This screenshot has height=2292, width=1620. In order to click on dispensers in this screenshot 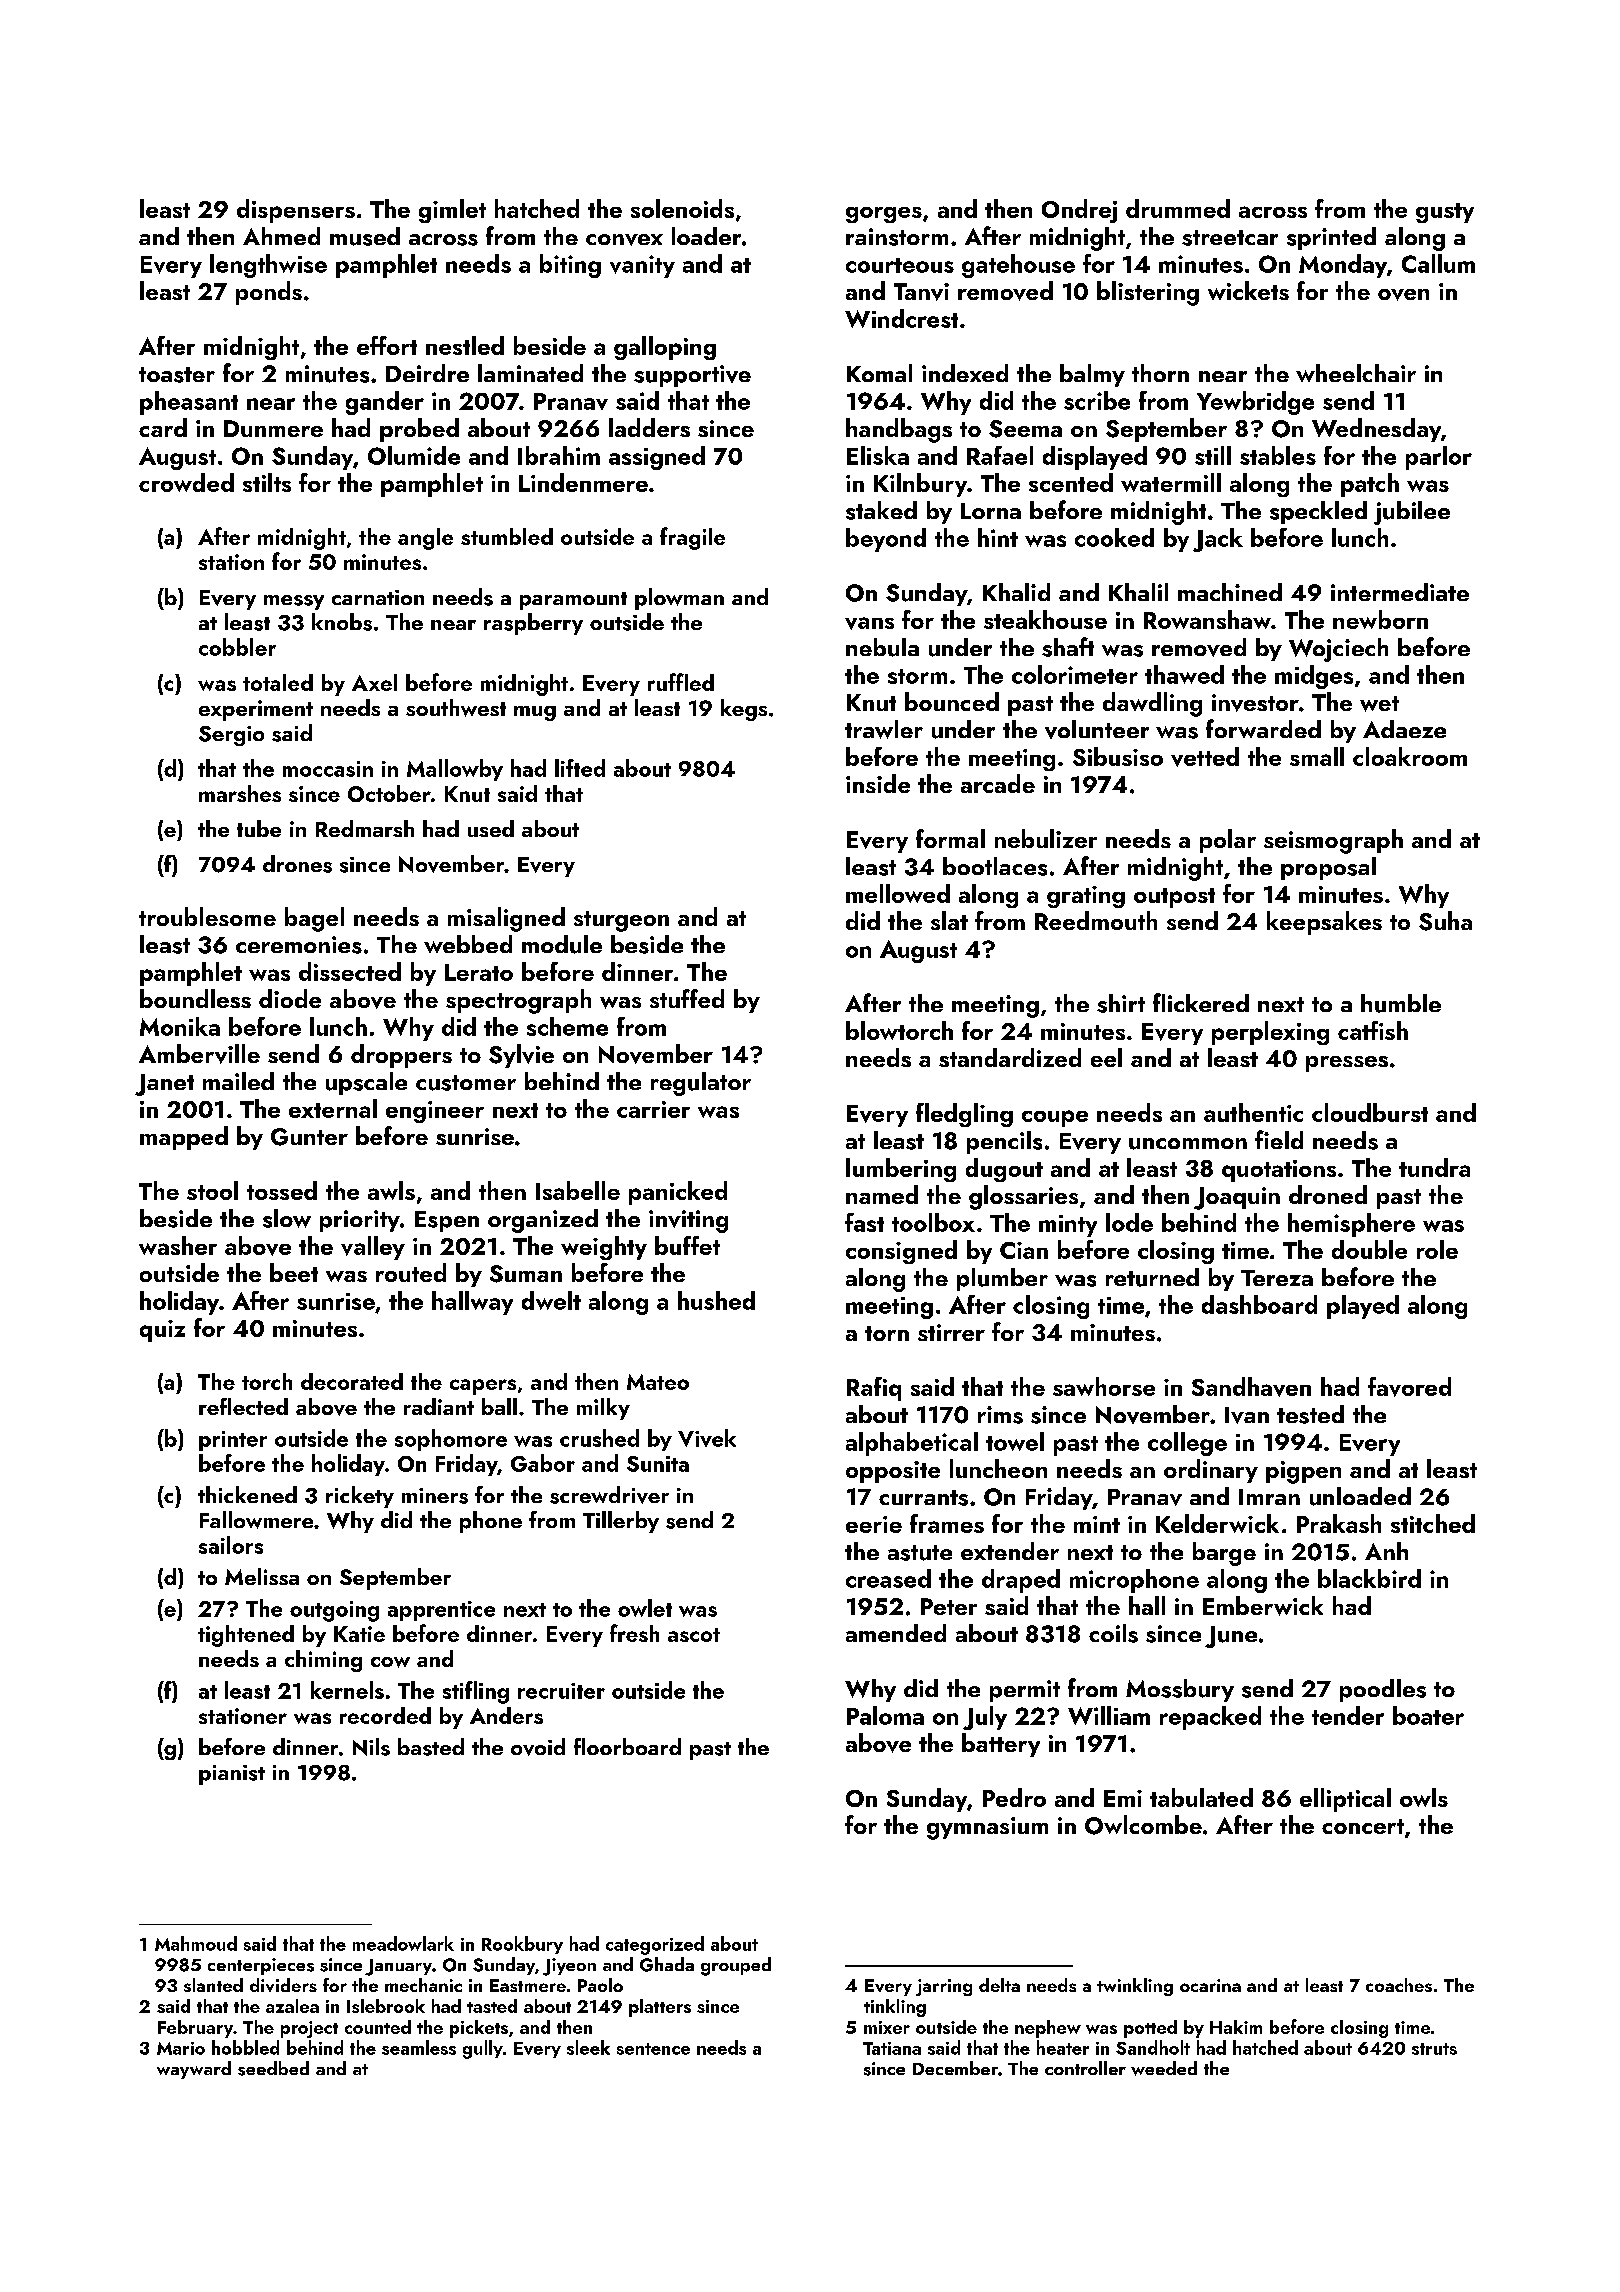, I will do `click(296, 211)`.
